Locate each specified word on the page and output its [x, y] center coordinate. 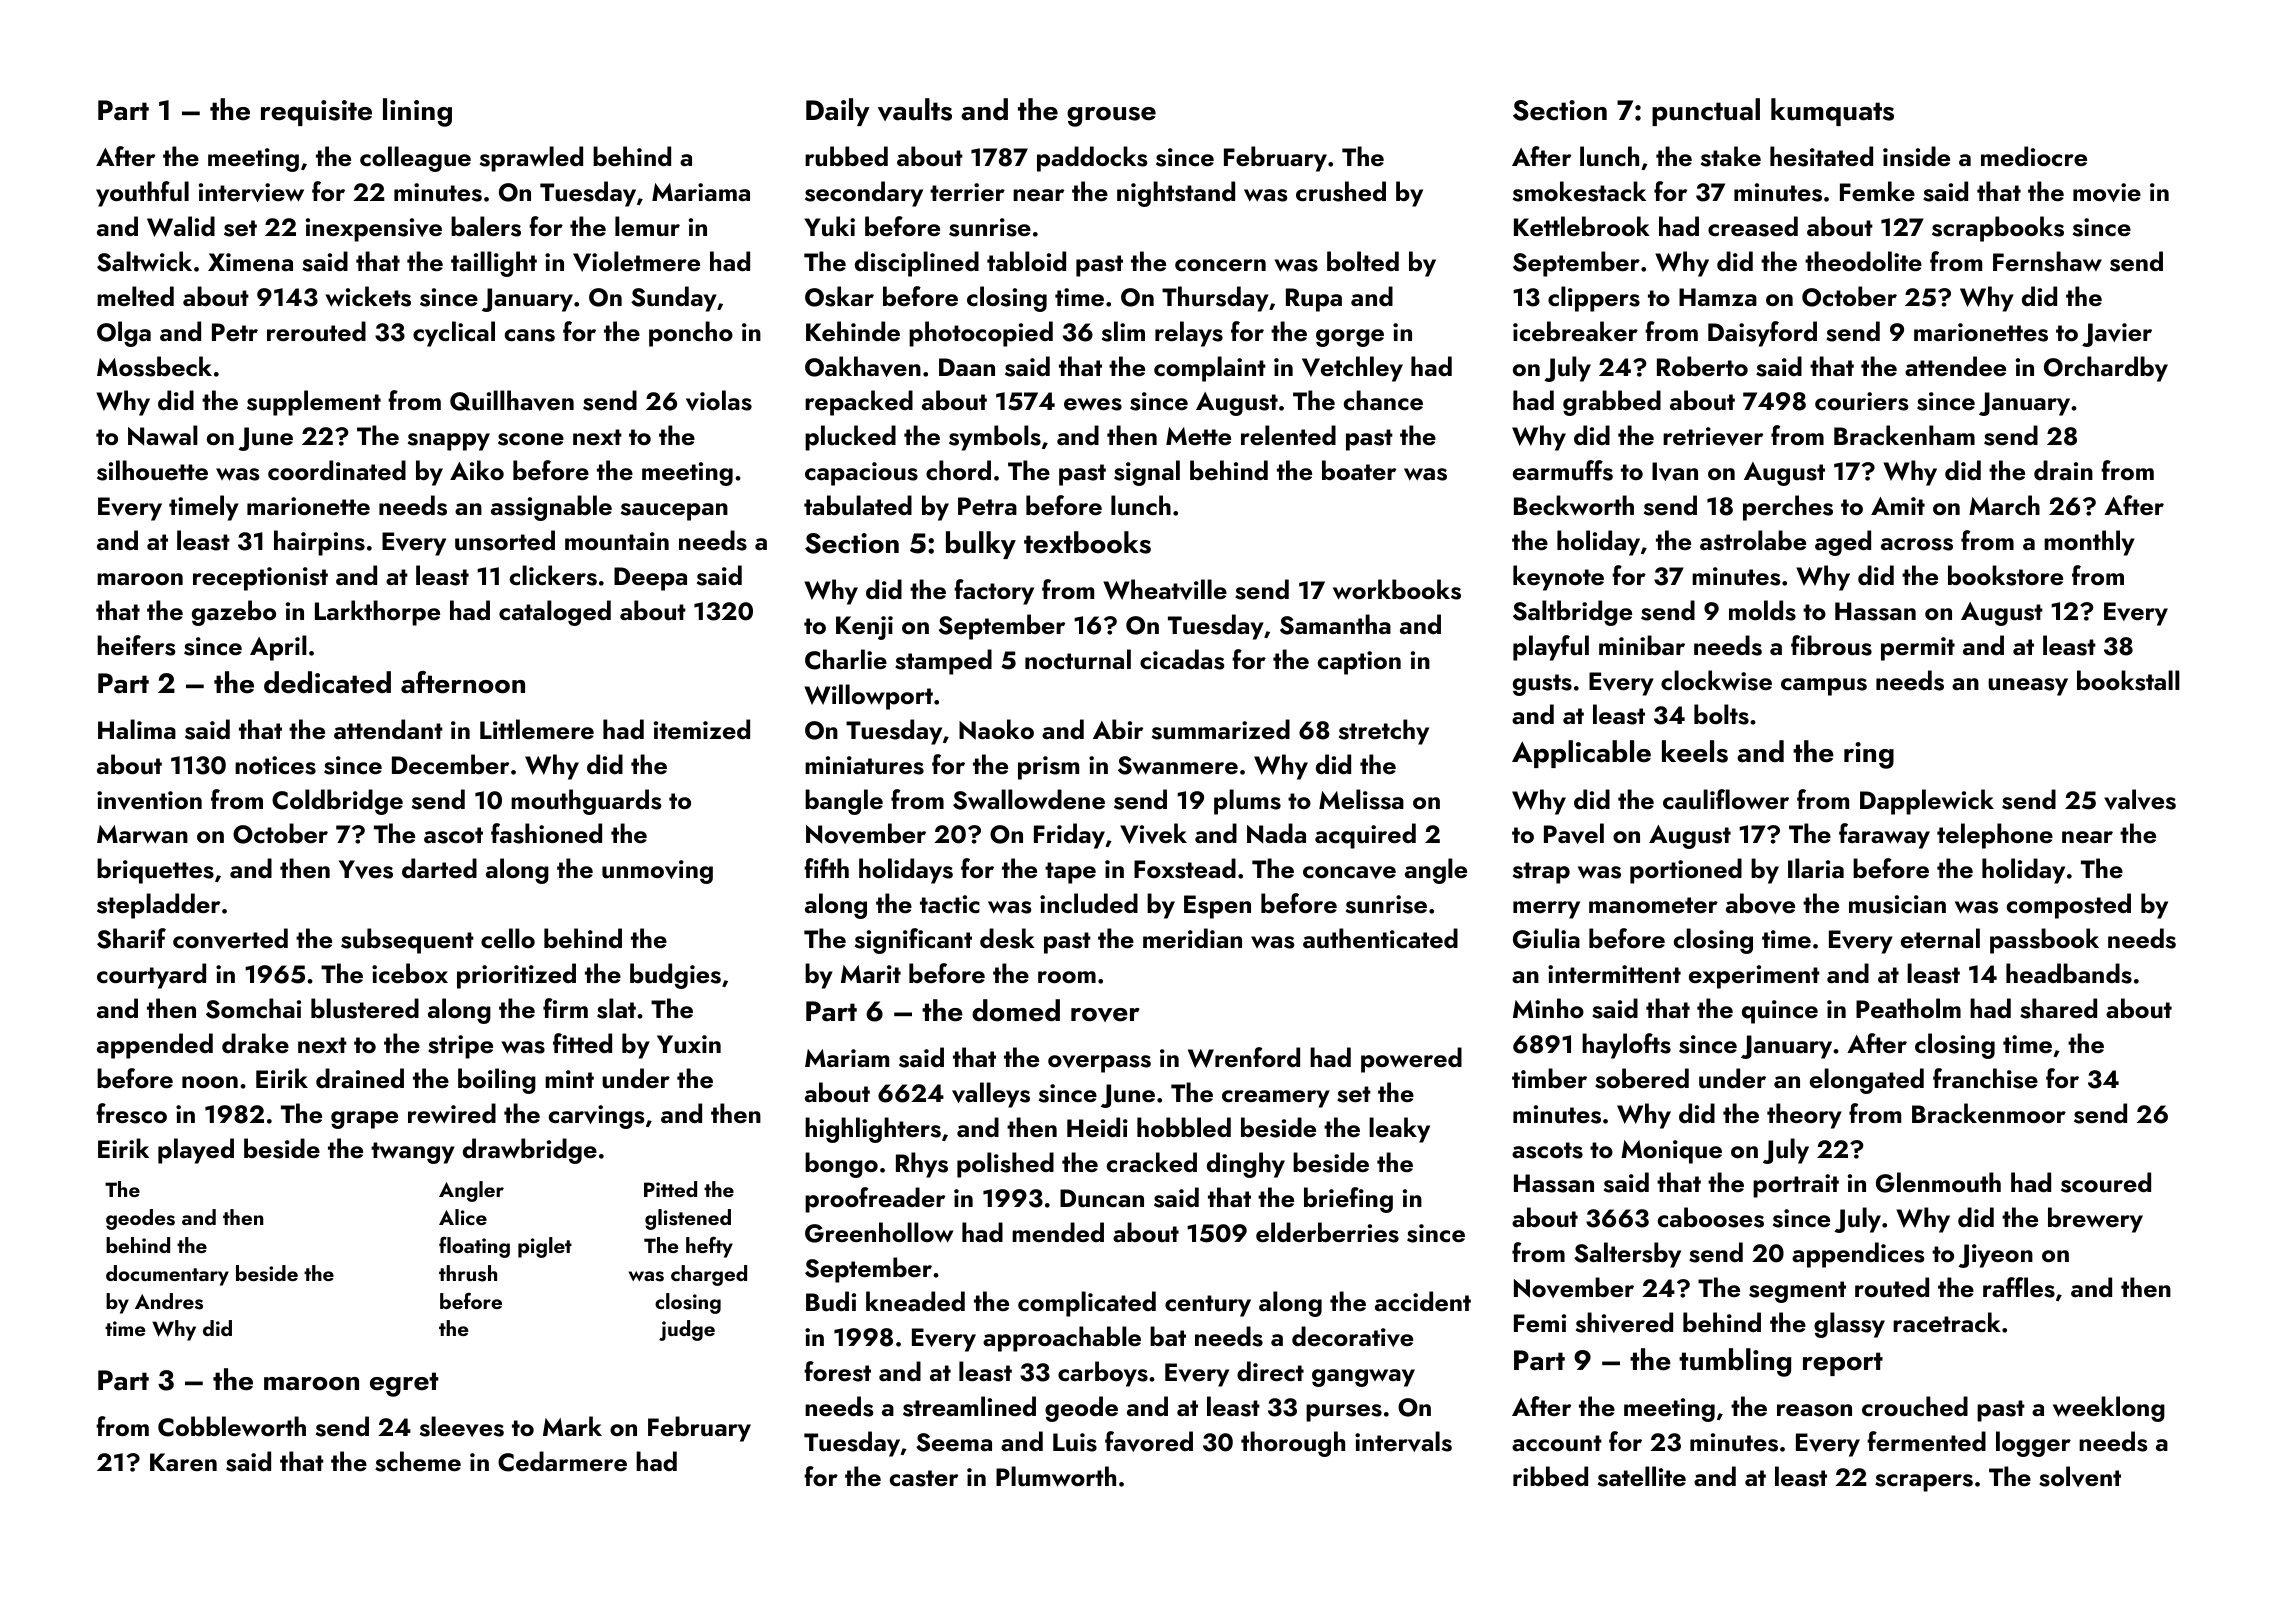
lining [417, 112]
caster [924, 1478]
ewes [1093, 404]
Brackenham [1904, 435]
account [1557, 1443]
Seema [954, 1442]
